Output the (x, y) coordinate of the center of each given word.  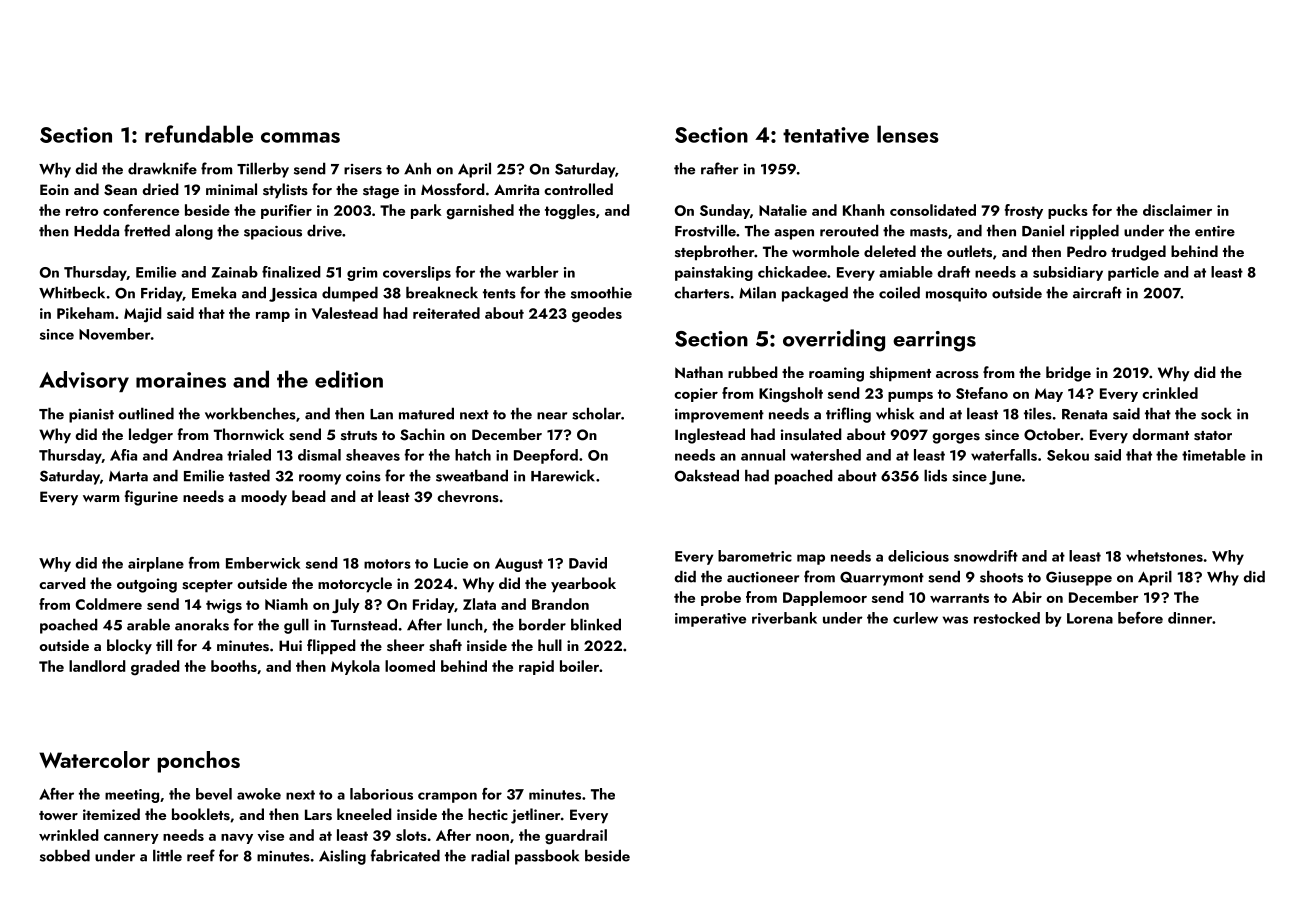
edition (349, 379)
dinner (1190, 618)
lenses (908, 134)
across (957, 375)
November (115, 334)
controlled (578, 189)
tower (58, 815)
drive (324, 230)
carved (62, 583)
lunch (465, 624)
